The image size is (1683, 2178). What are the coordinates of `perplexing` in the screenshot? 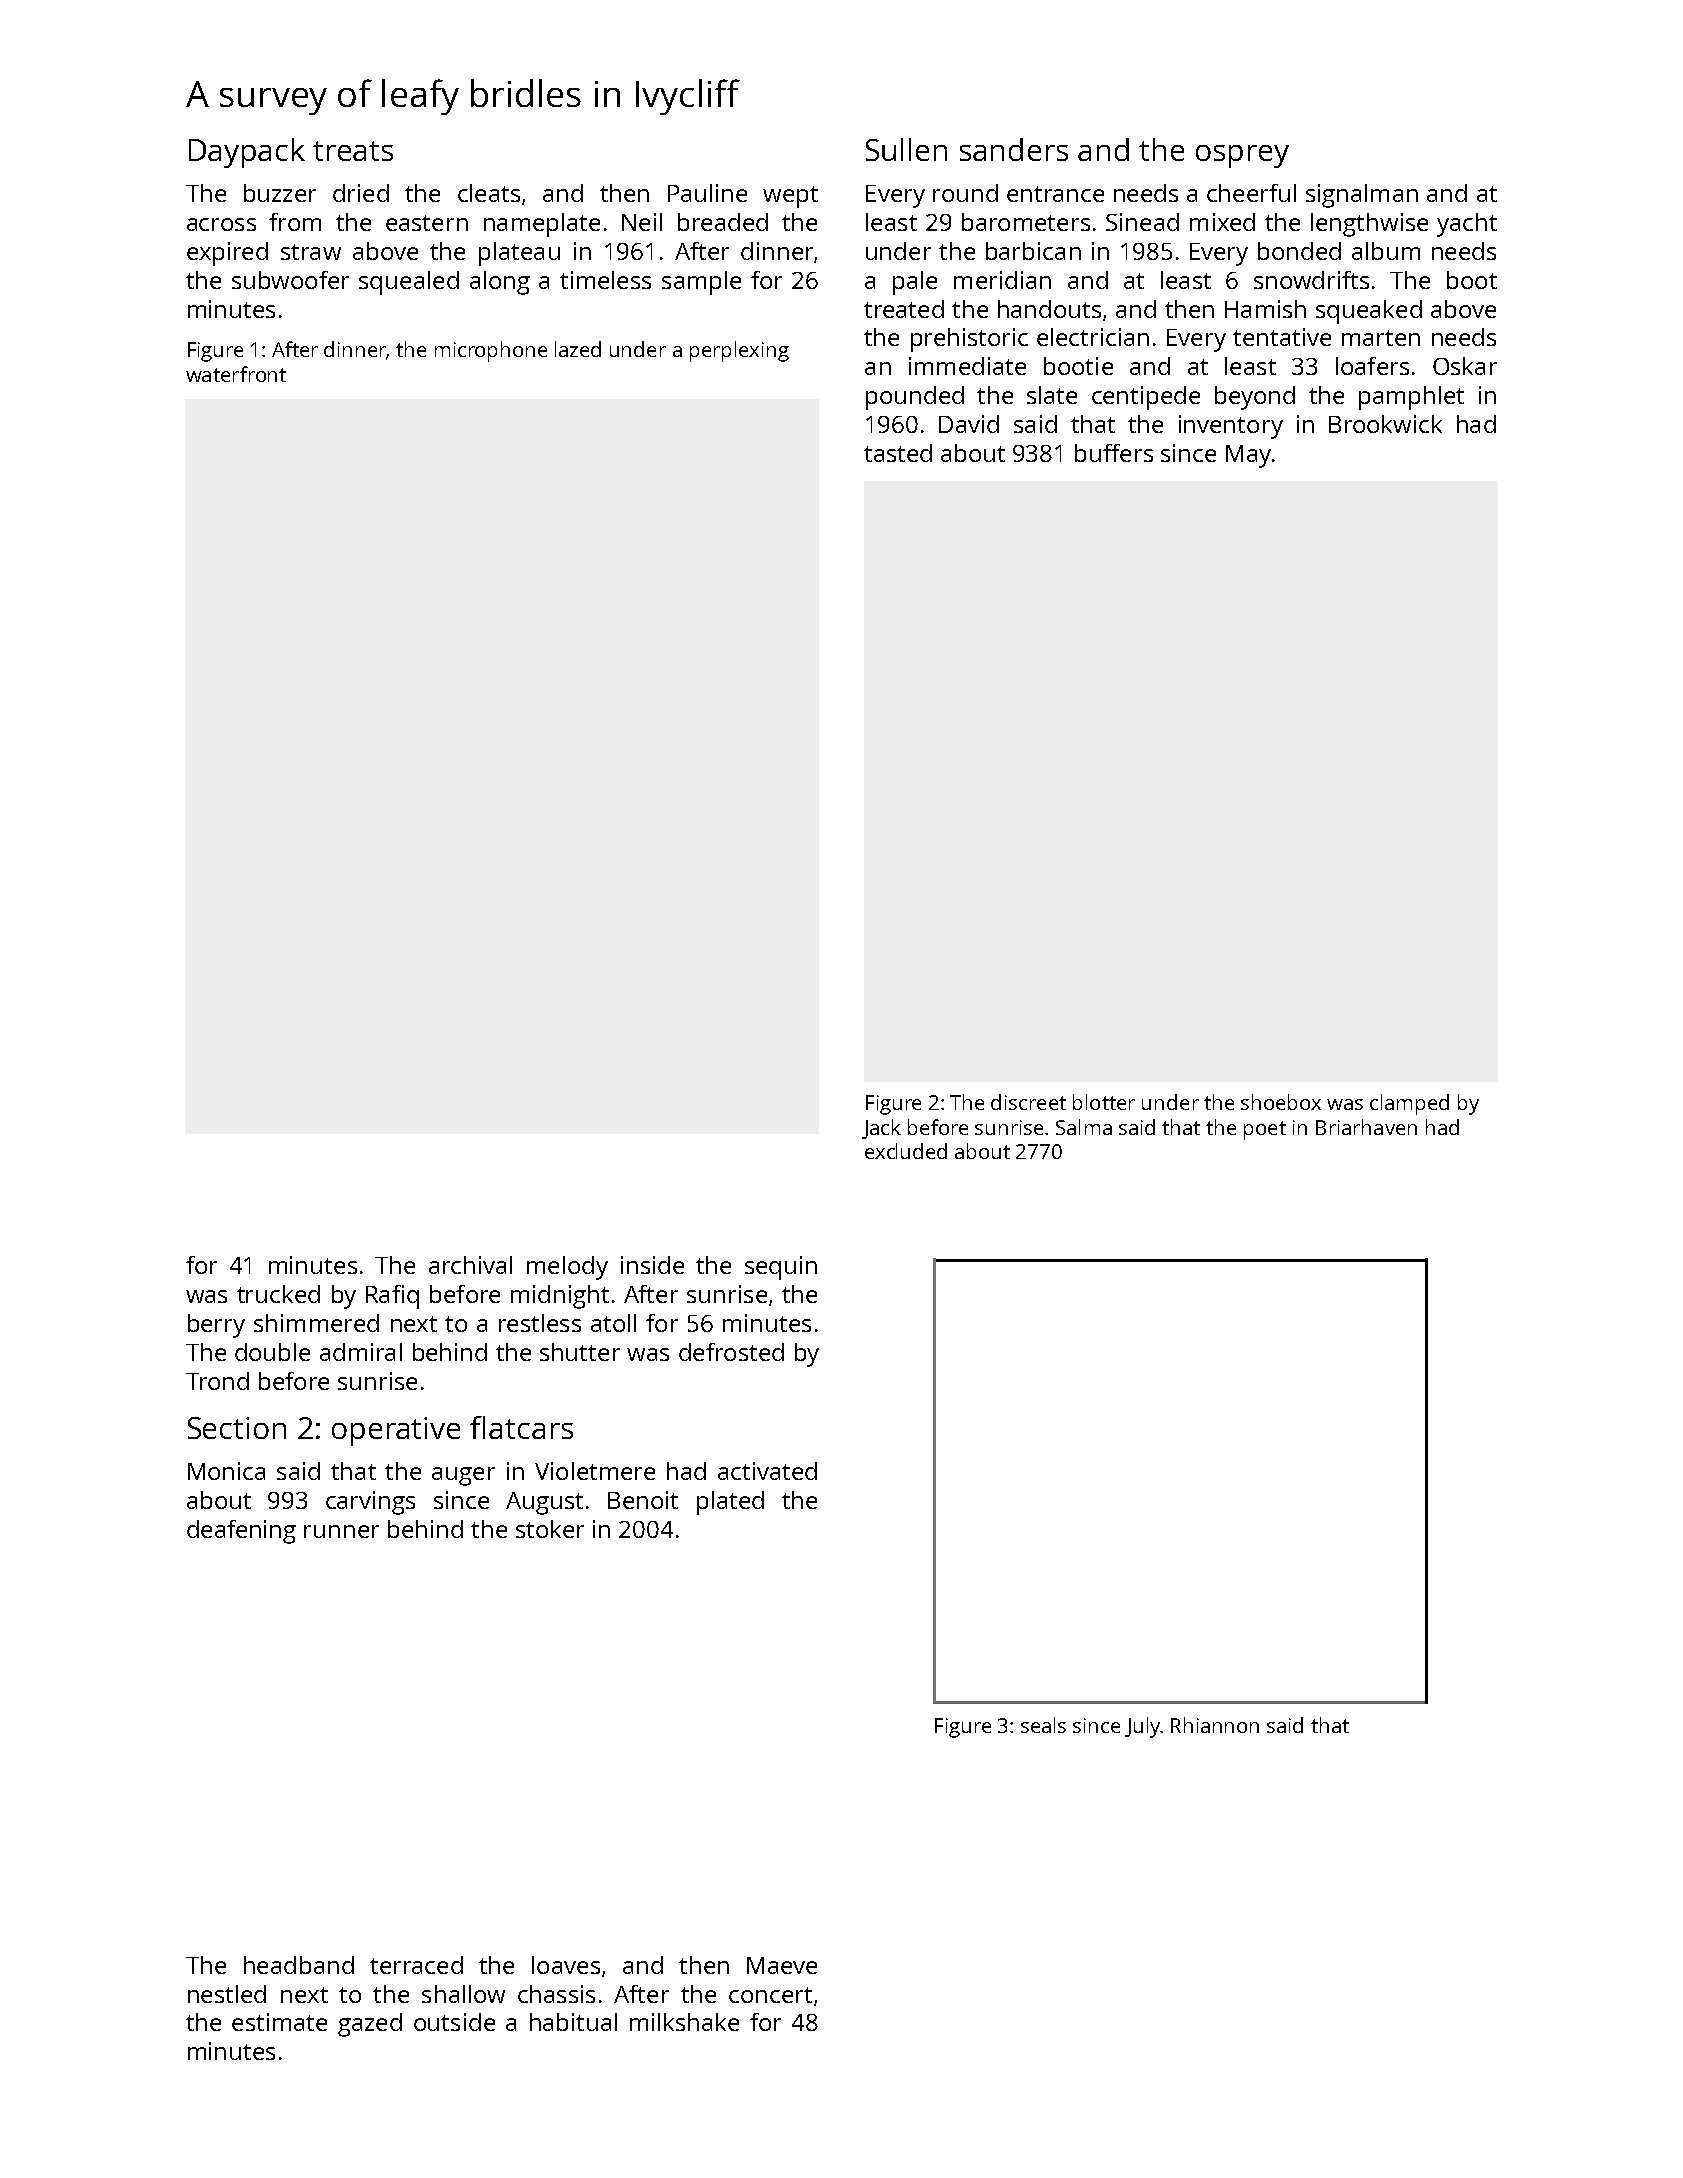 It's located at (739, 351).
